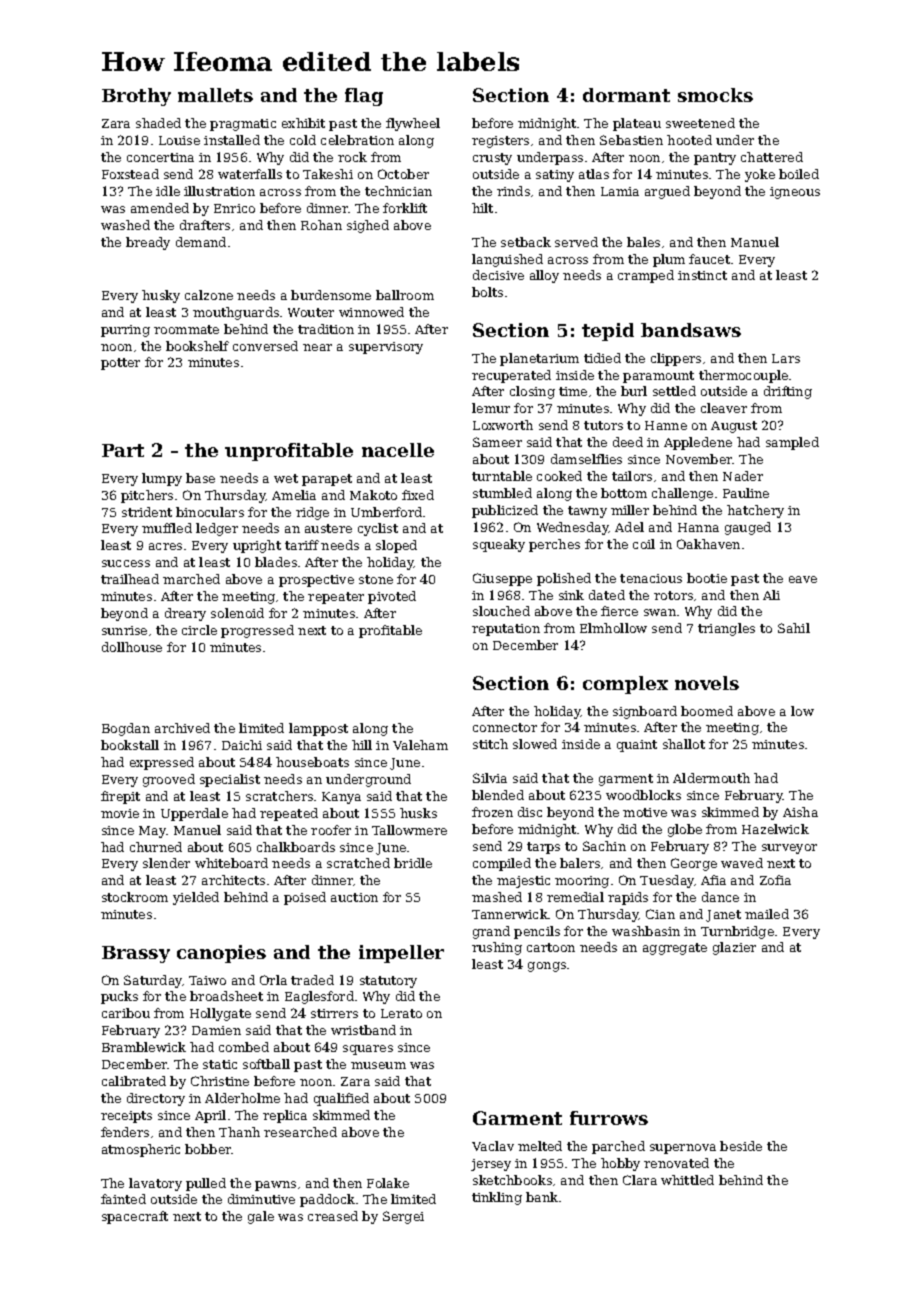 Image resolution: width=924 pixels, height=1308 pixels. What do you see at coordinates (286, 478) in the page?
I see `wet` at bounding box center [286, 478].
